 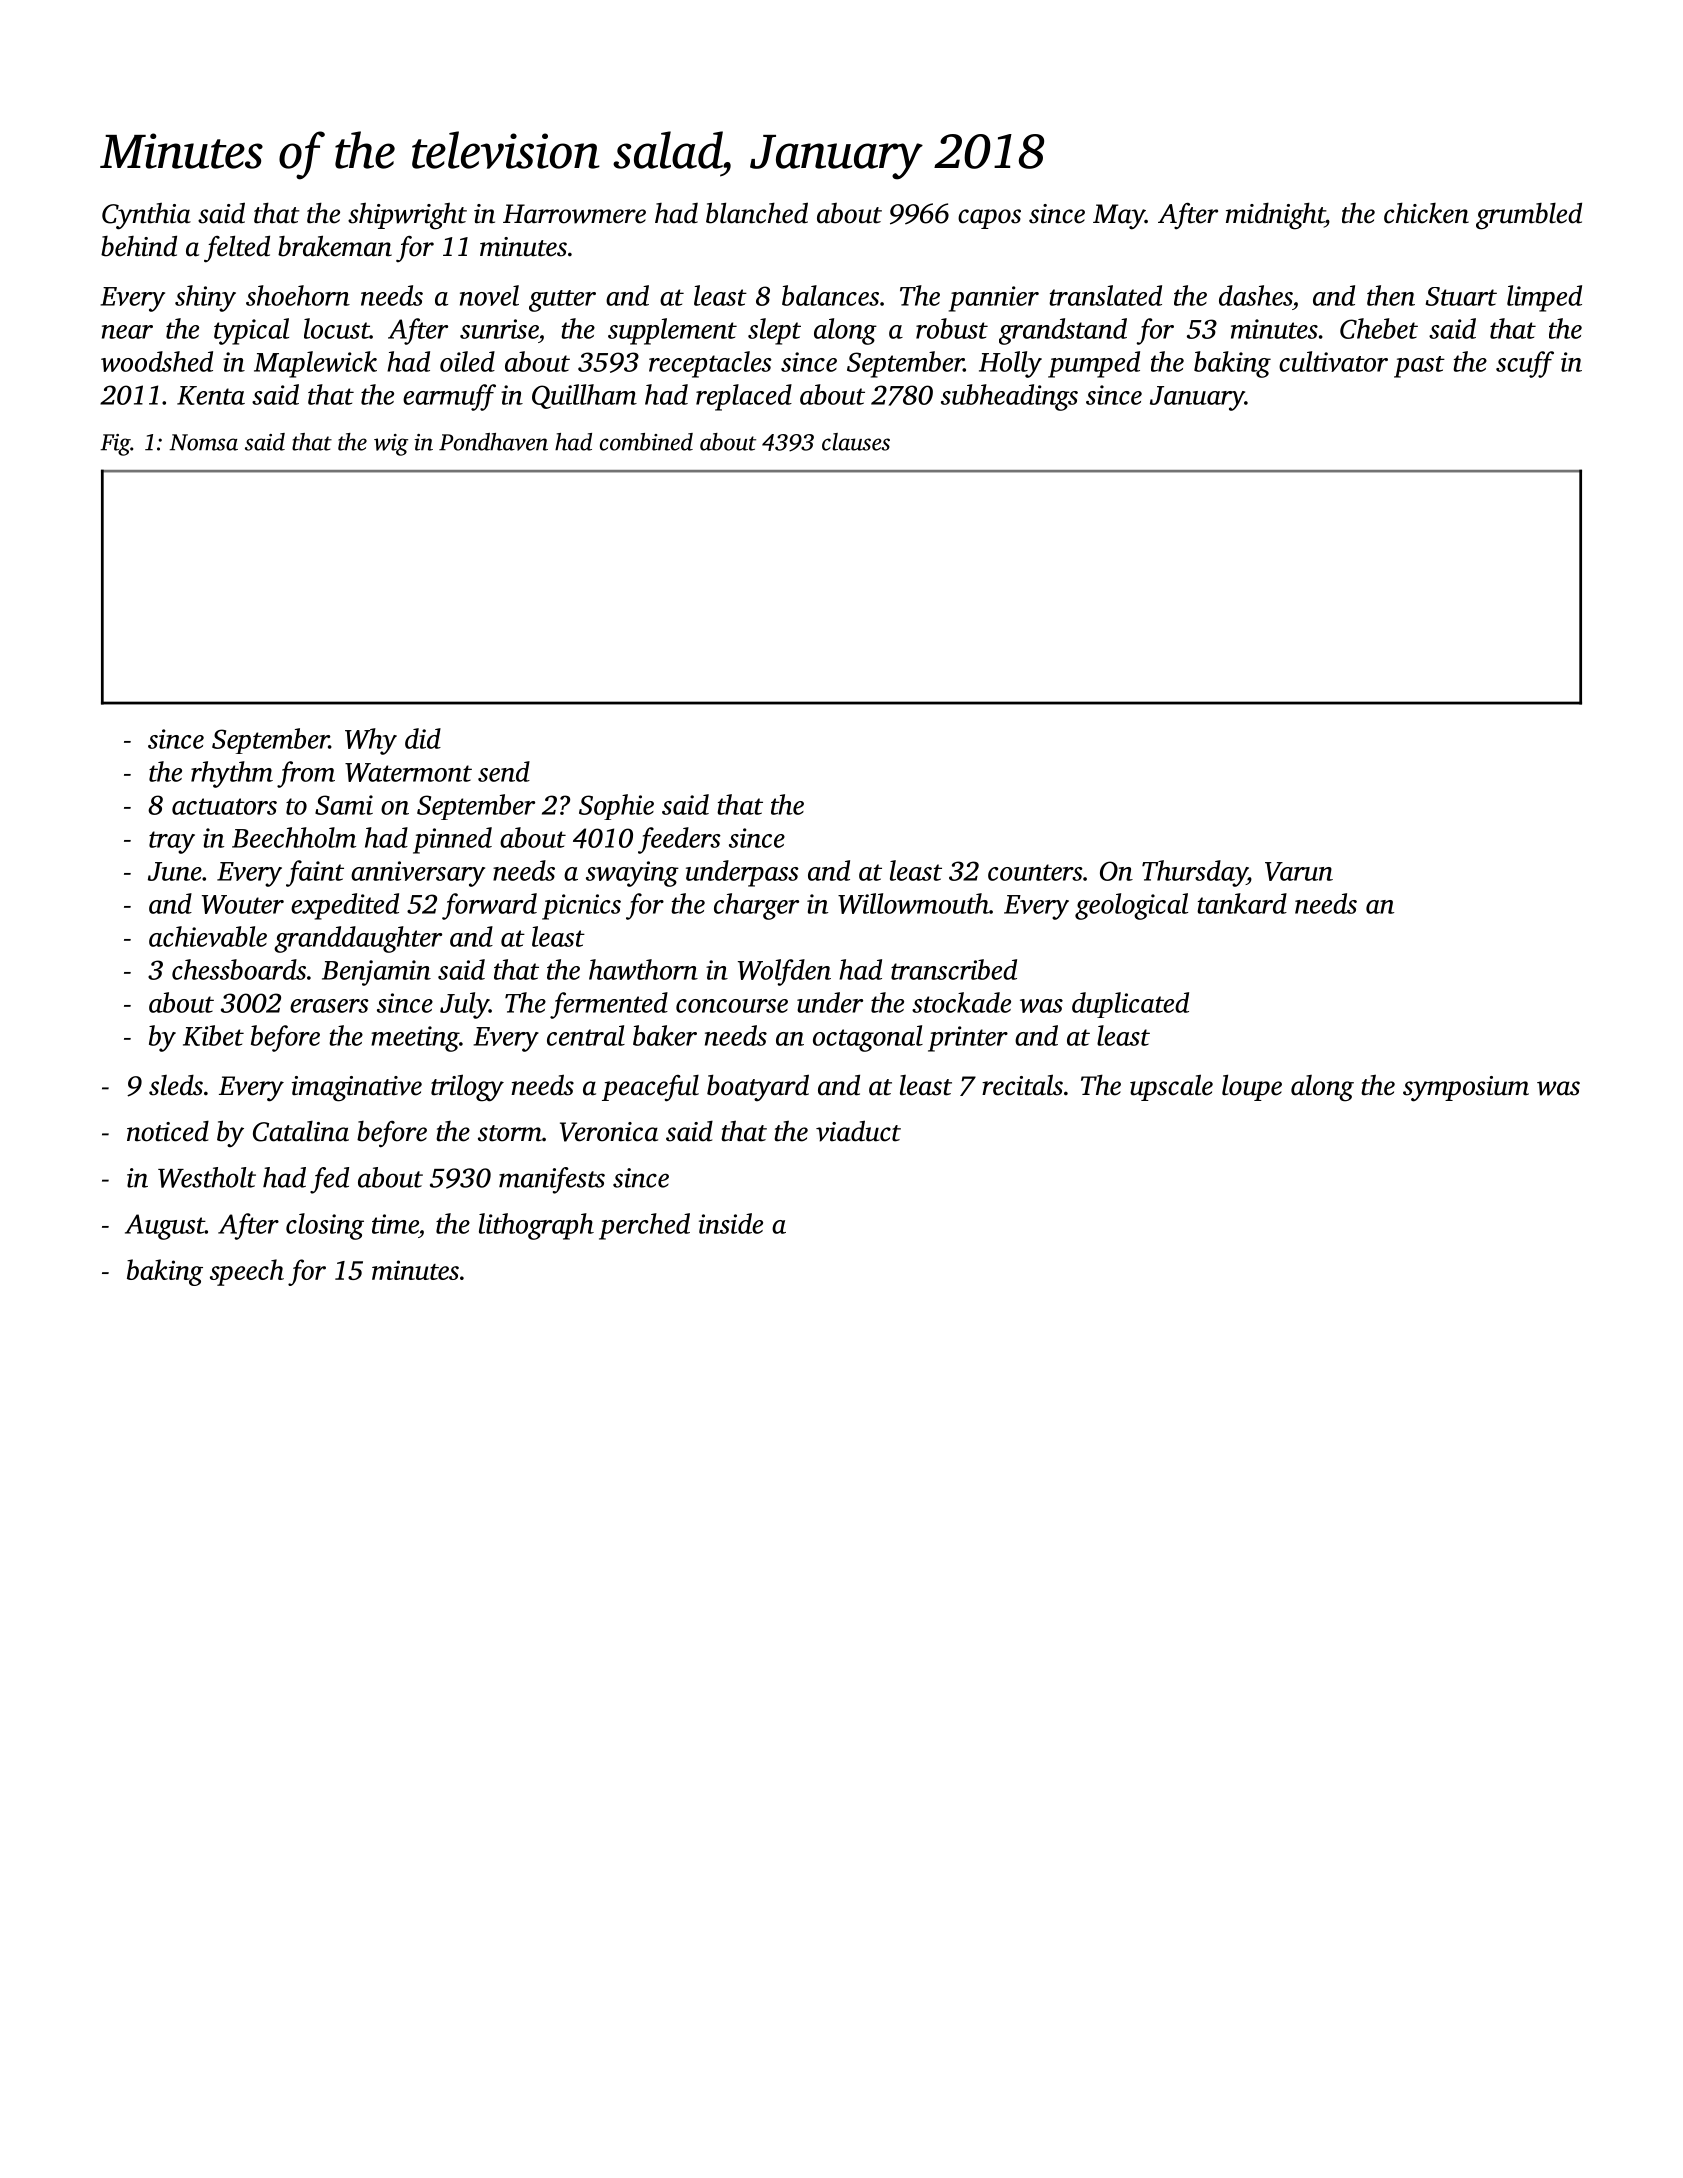 What do you see at coordinates (868, 1038) in the page?
I see `octagonal` at bounding box center [868, 1038].
